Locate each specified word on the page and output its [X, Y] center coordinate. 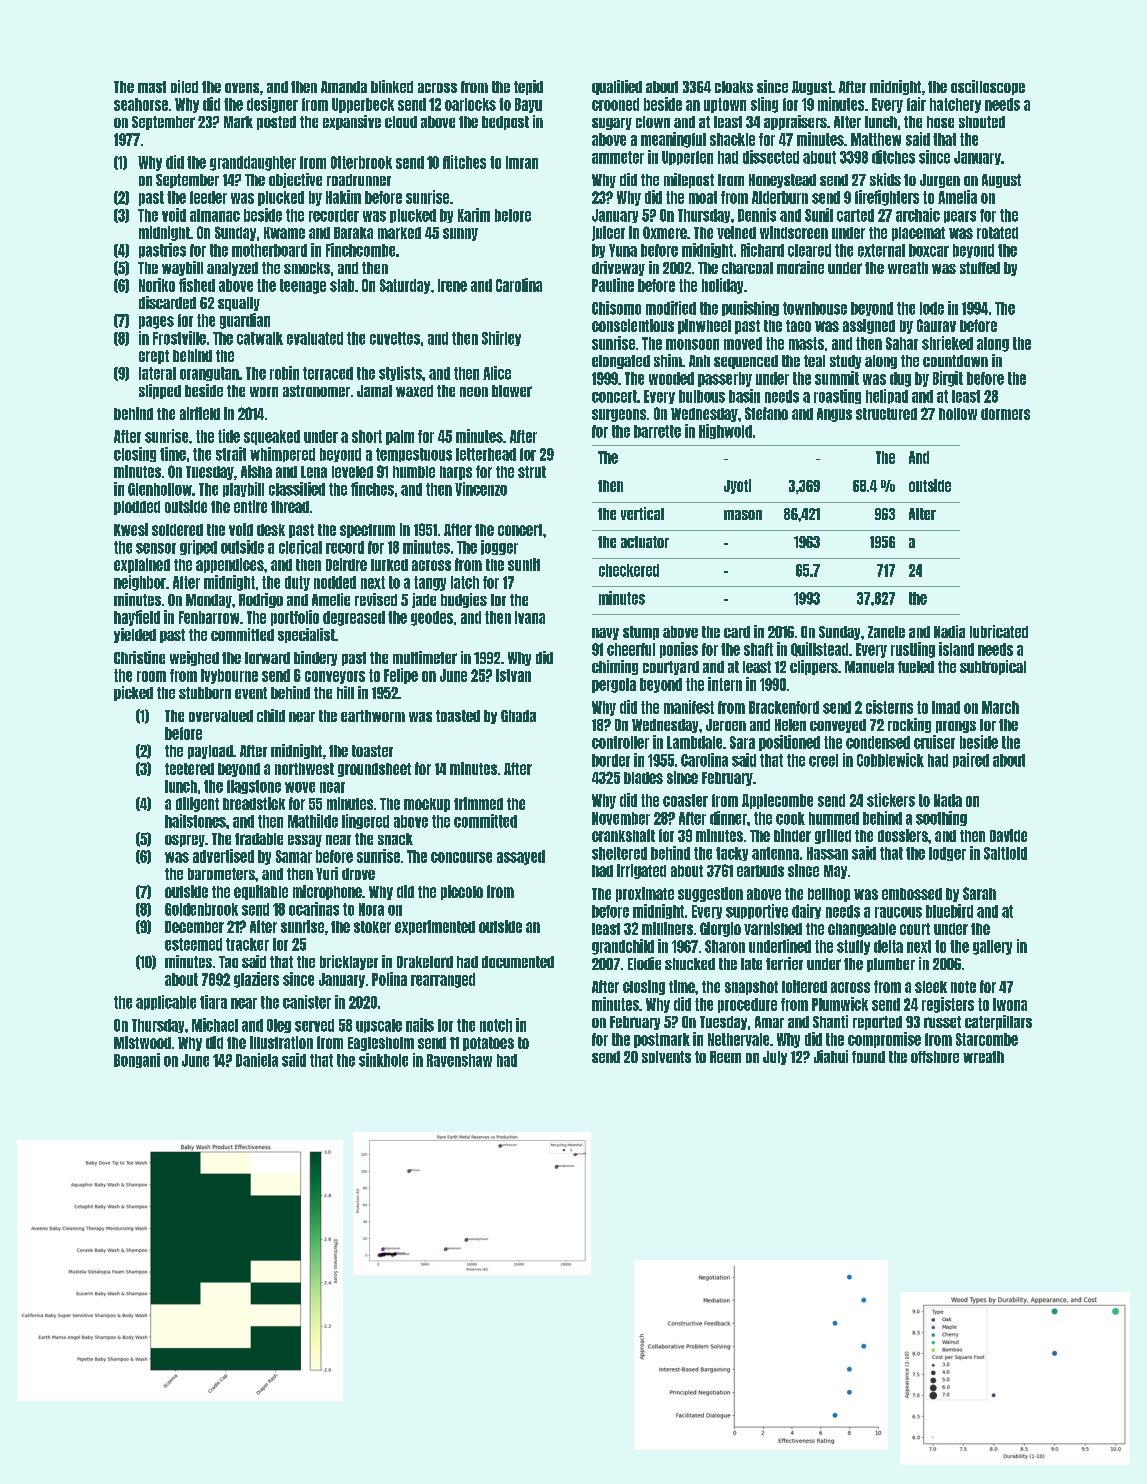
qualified [617, 87]
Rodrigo [261, 600]
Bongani [137, 1060]
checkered [629, 570]
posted [276, 123]
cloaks [734, 87]
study [845, 362]
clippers [814, 667]
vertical [642, 513]
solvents [666, 1057]
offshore [935, 1057]
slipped [160, 391]
